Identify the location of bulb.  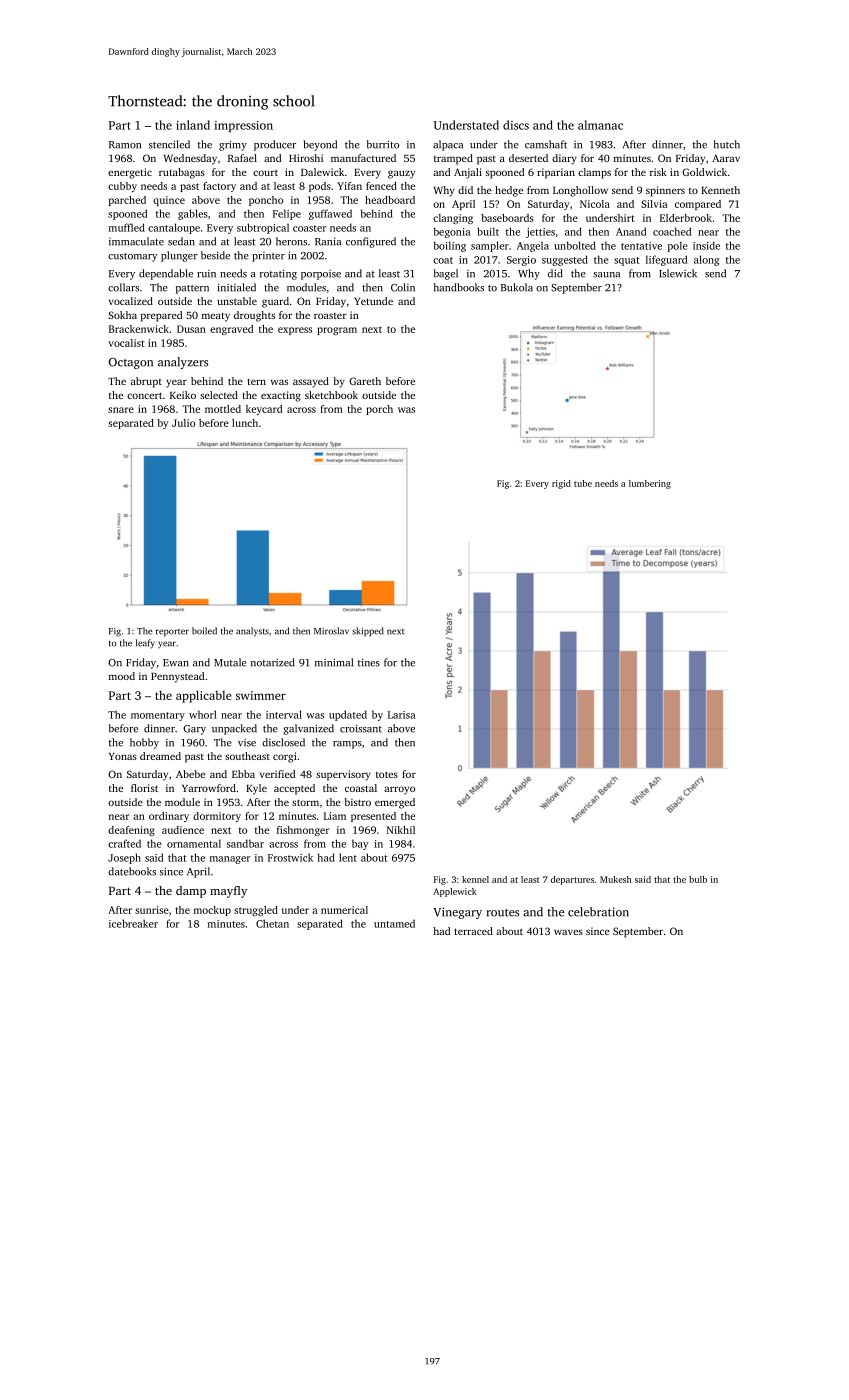
(698, 879).
